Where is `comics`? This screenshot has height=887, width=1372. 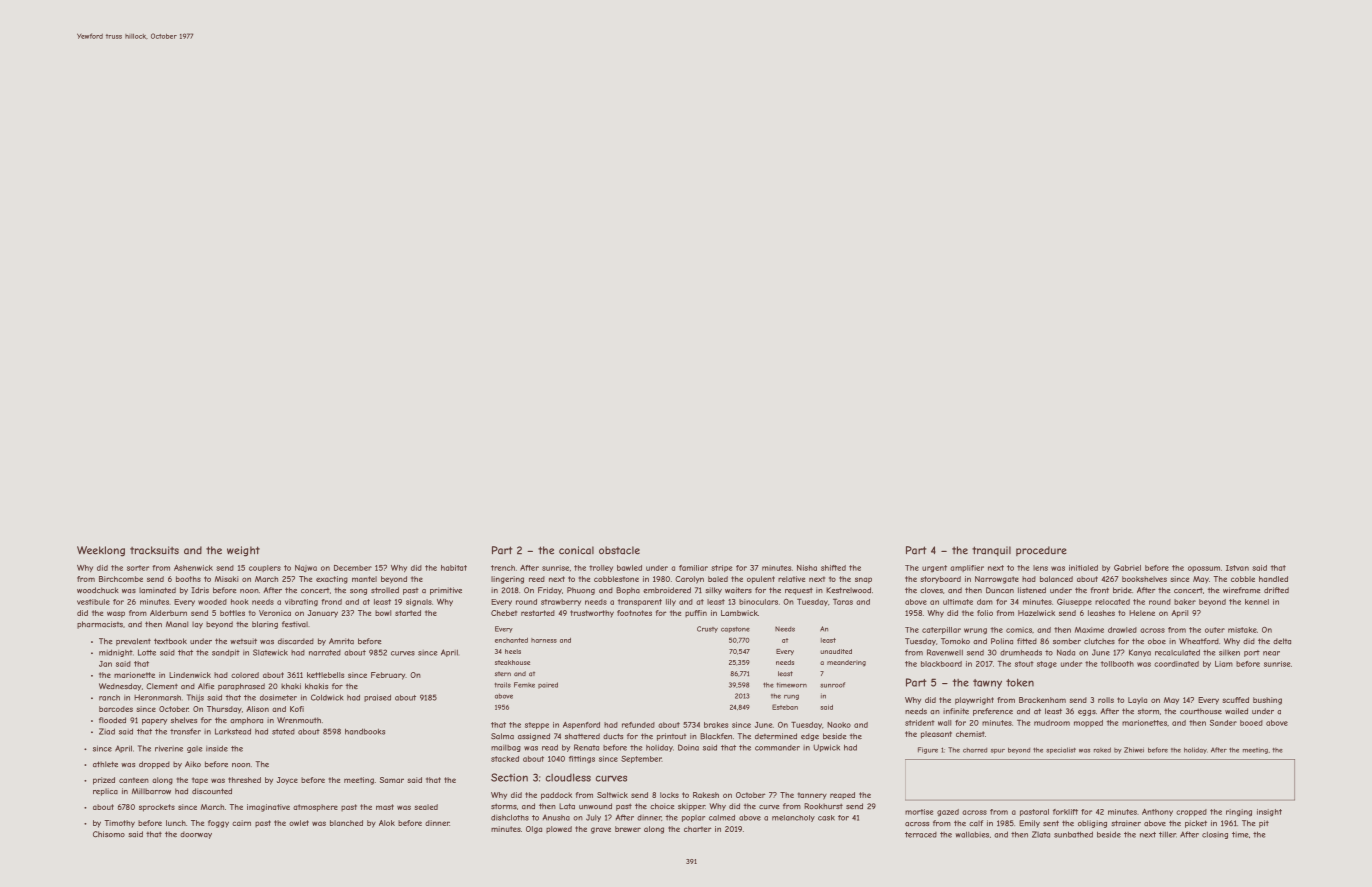 comics is located at coordinates (1019, 630).
